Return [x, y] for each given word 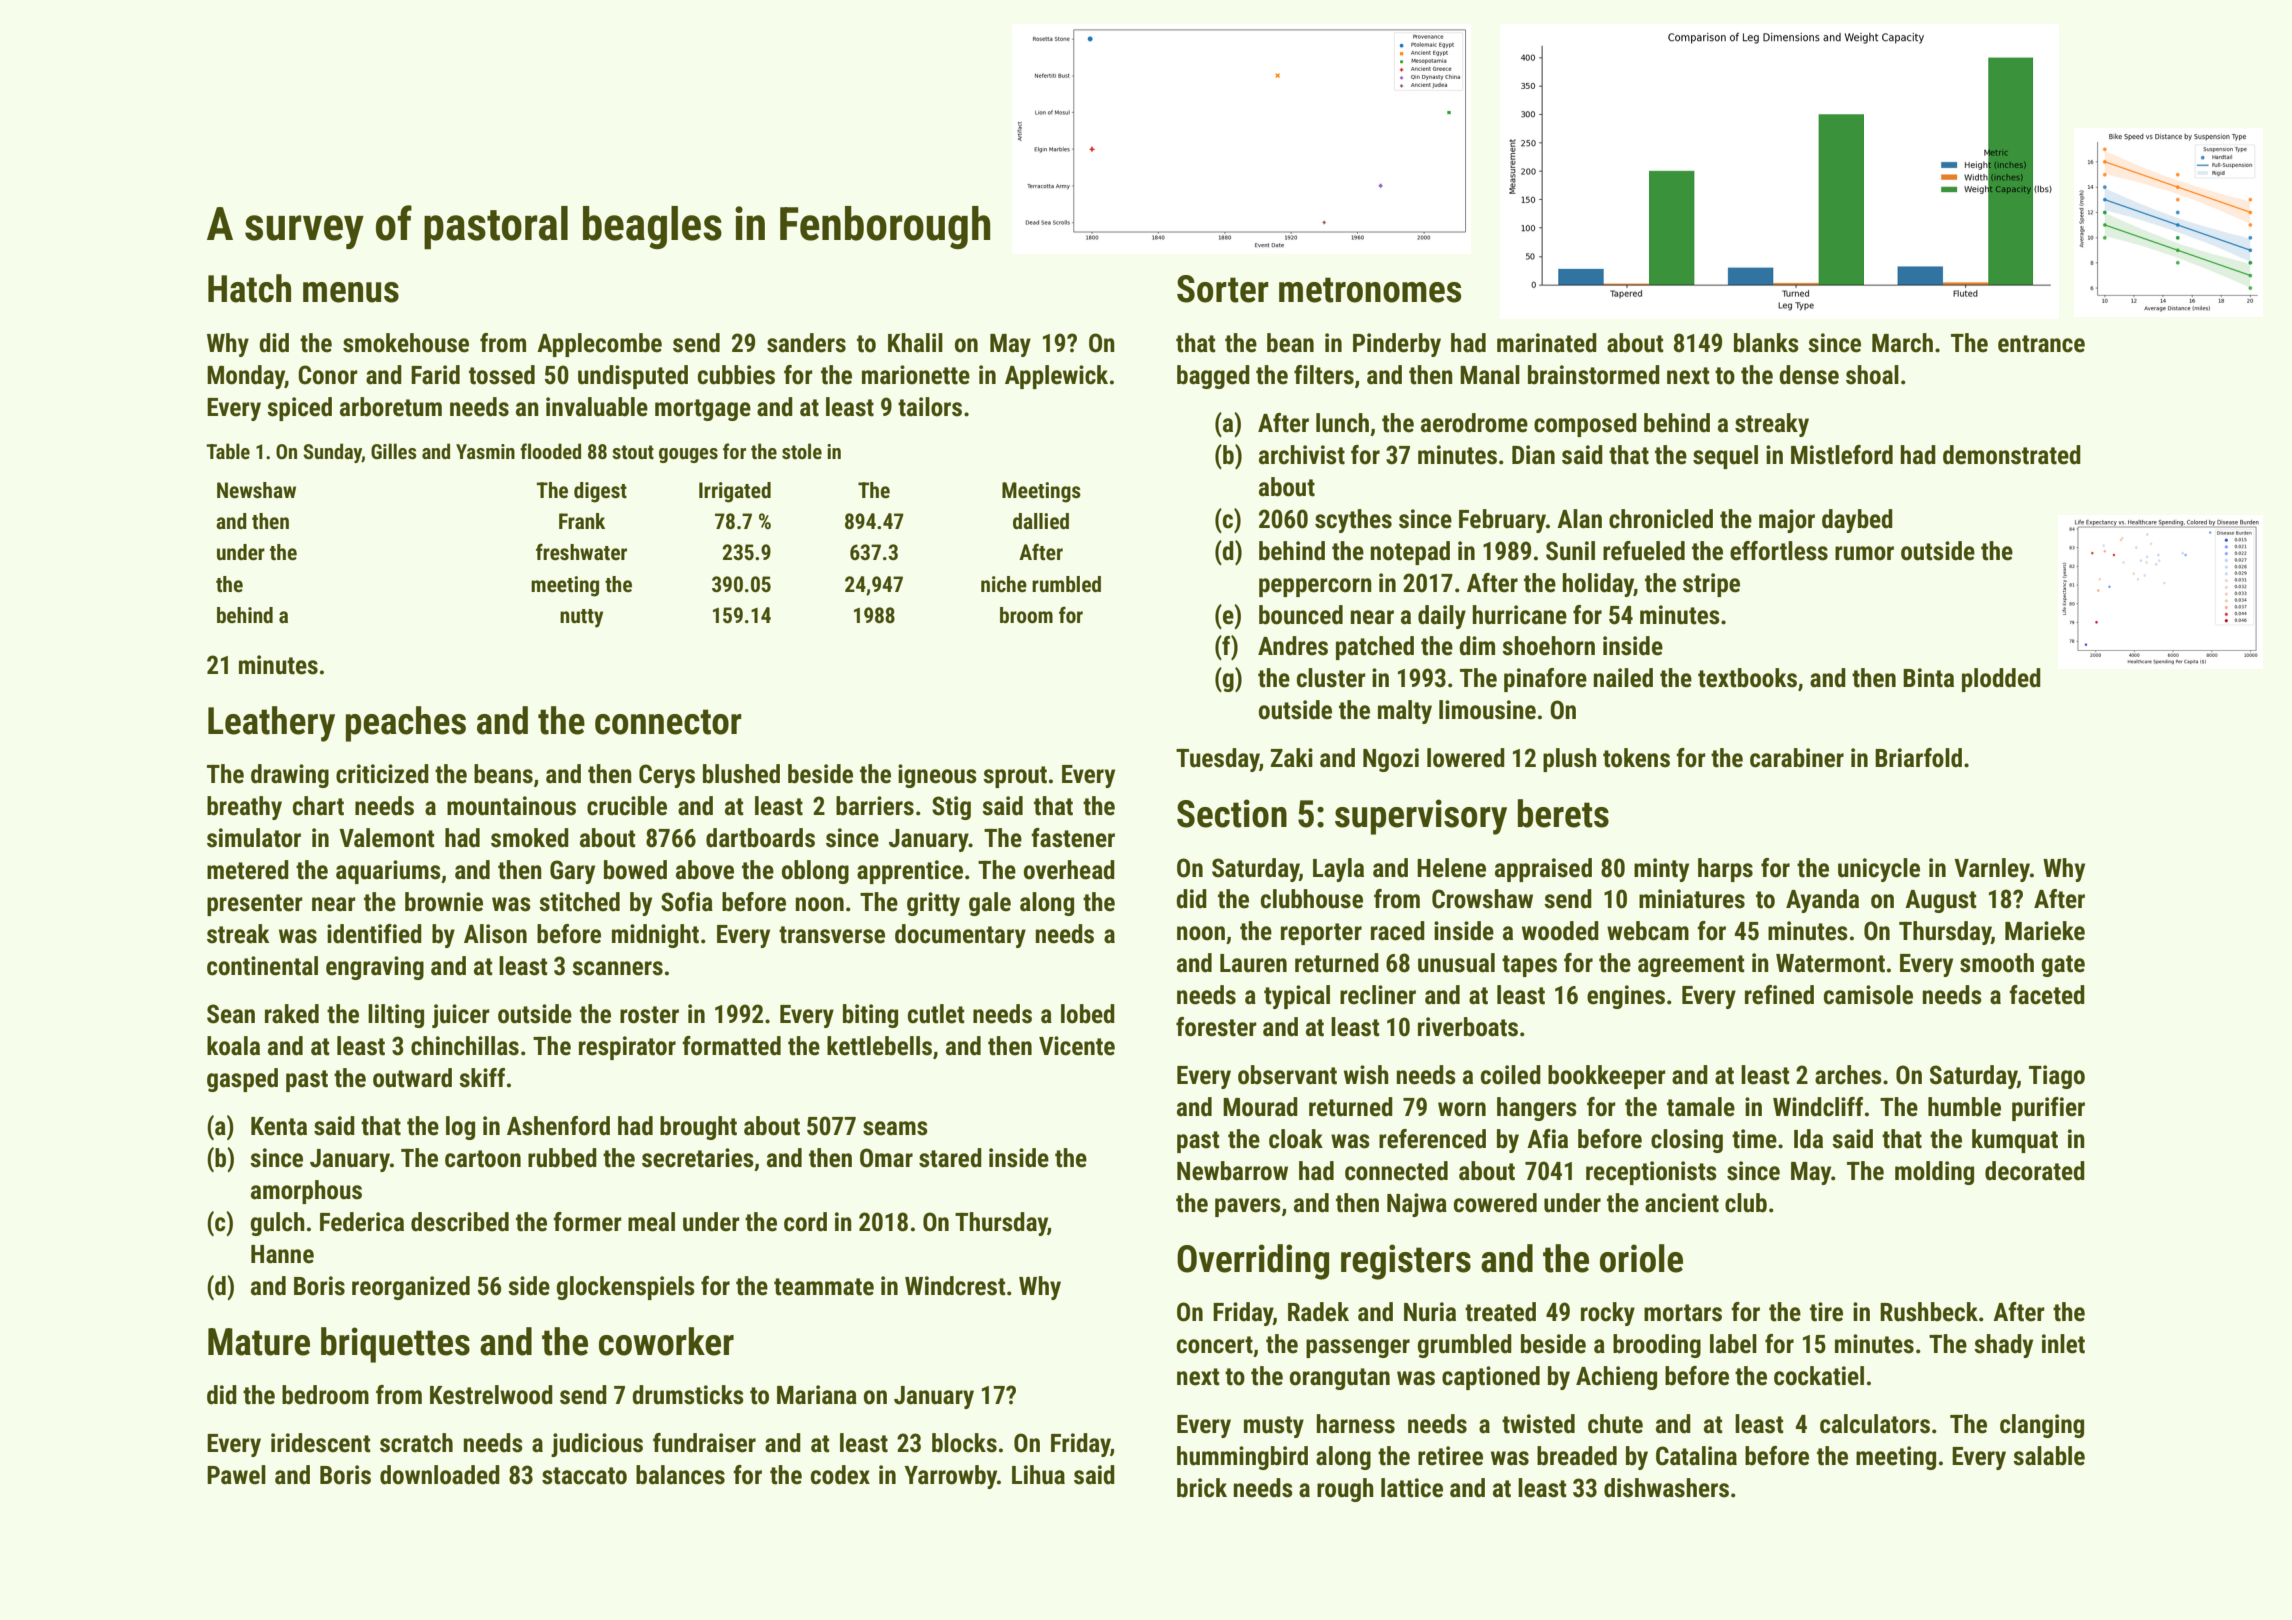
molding [1934, 1173]
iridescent [321, 1443]
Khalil [915, 343]
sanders [806, 343]
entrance [2041, 344]
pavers [1248, 1207]
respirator [627, 1048]
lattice [1412, 1488]
